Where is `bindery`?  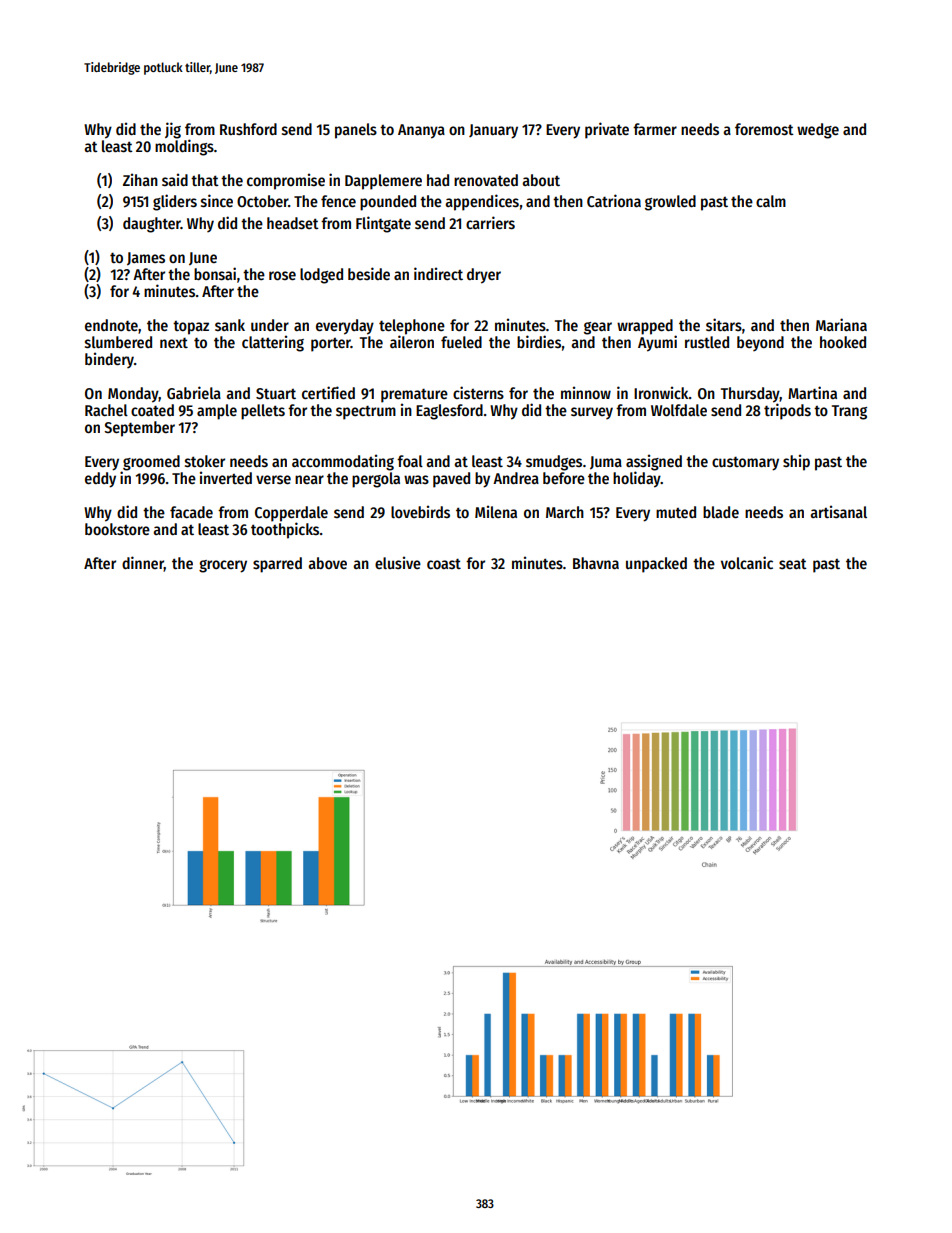
bindery is located at coordinates (109, 360).
